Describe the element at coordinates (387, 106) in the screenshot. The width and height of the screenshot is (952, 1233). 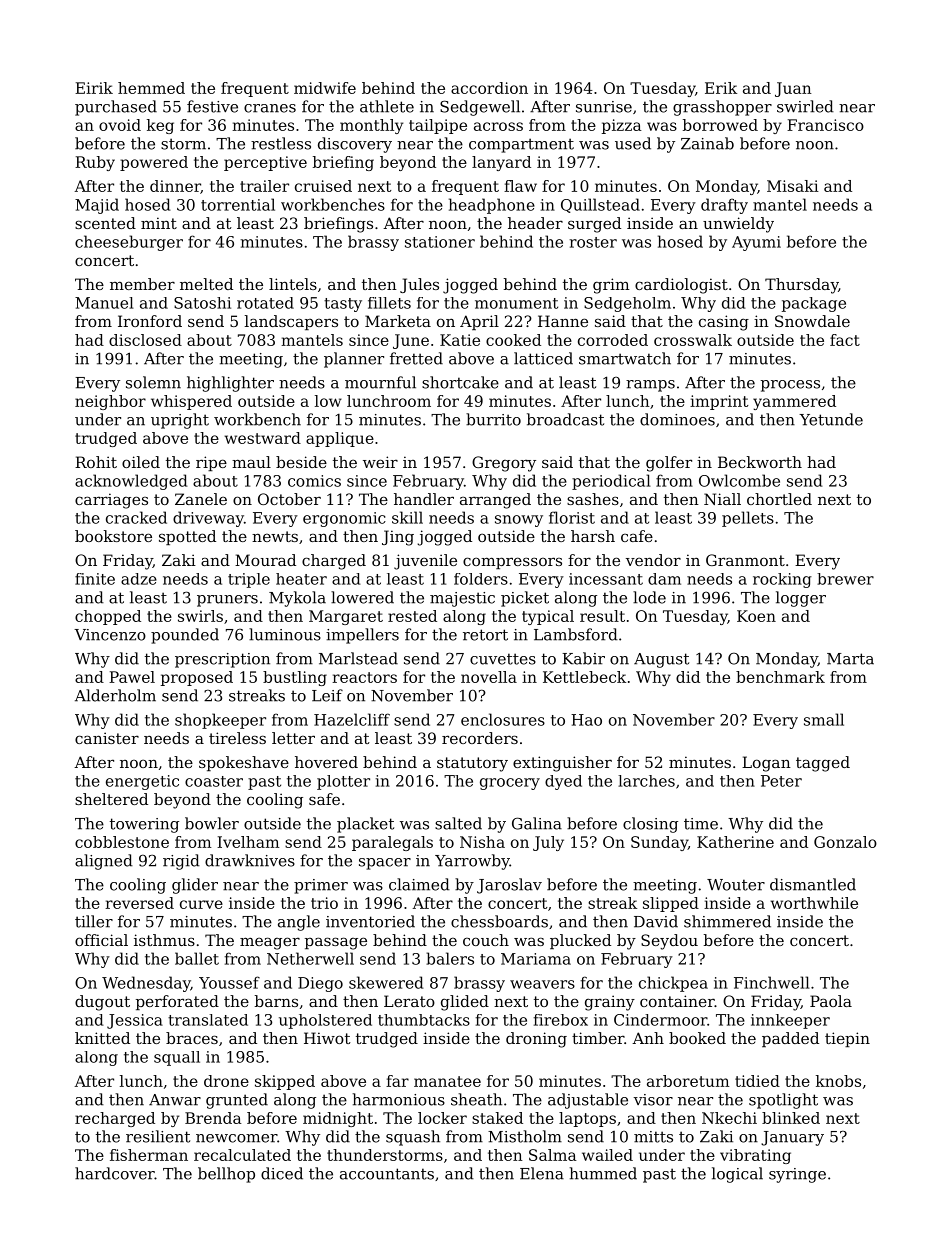
I see `athlete` at that location.
